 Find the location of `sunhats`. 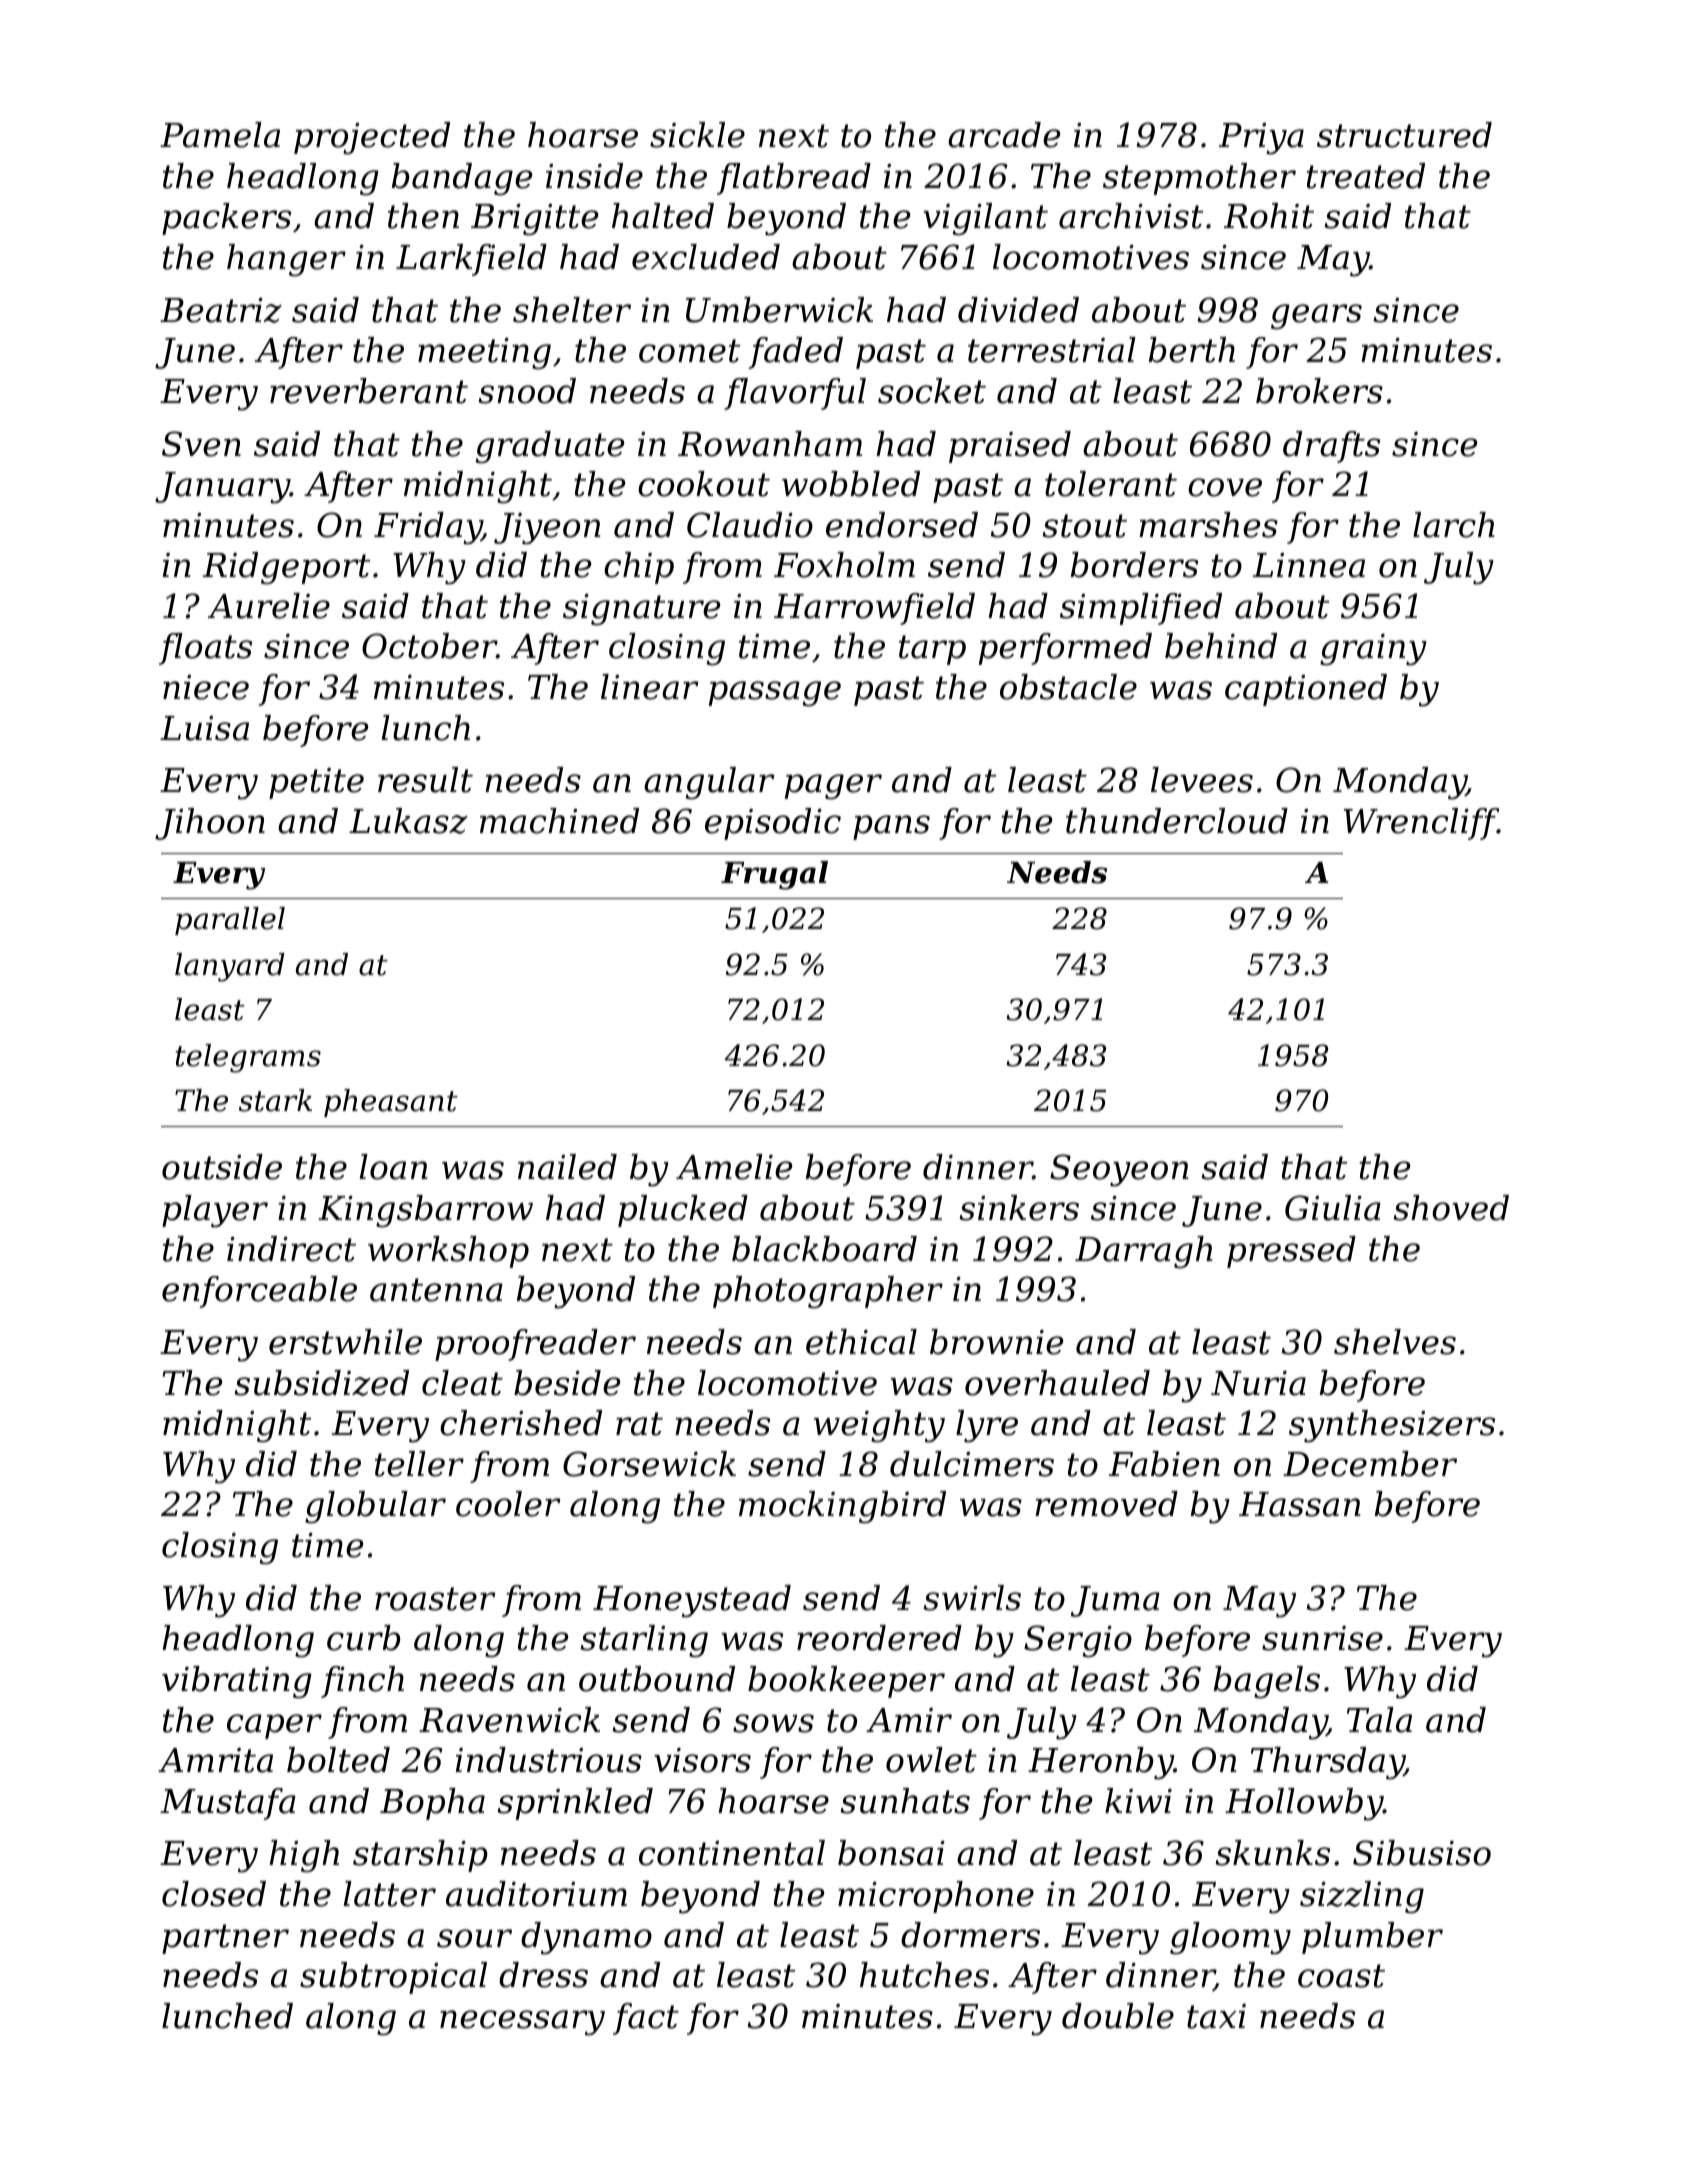

sunhats is located at coordinates (905, 1801).
